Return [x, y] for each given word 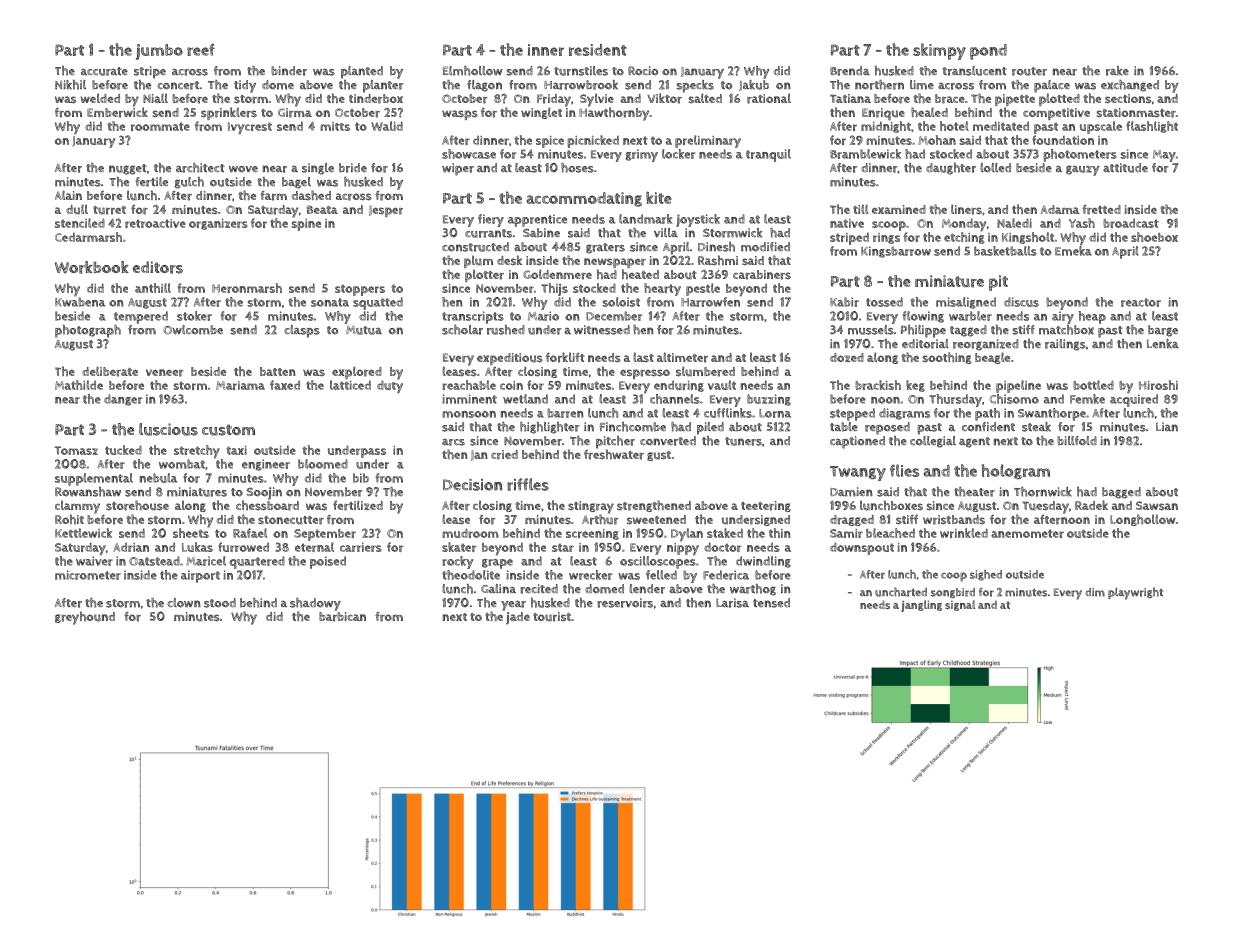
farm [273, 195]
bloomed [323, 464]
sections [1128, 98]
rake [1117, 71]
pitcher [615, 442]
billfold [1077, 441]
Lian [1167, 426]
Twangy [858, 473]
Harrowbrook [581, 85]
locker [678, 154]
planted [362, 72]
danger [123, 400]
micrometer [88, 575]
